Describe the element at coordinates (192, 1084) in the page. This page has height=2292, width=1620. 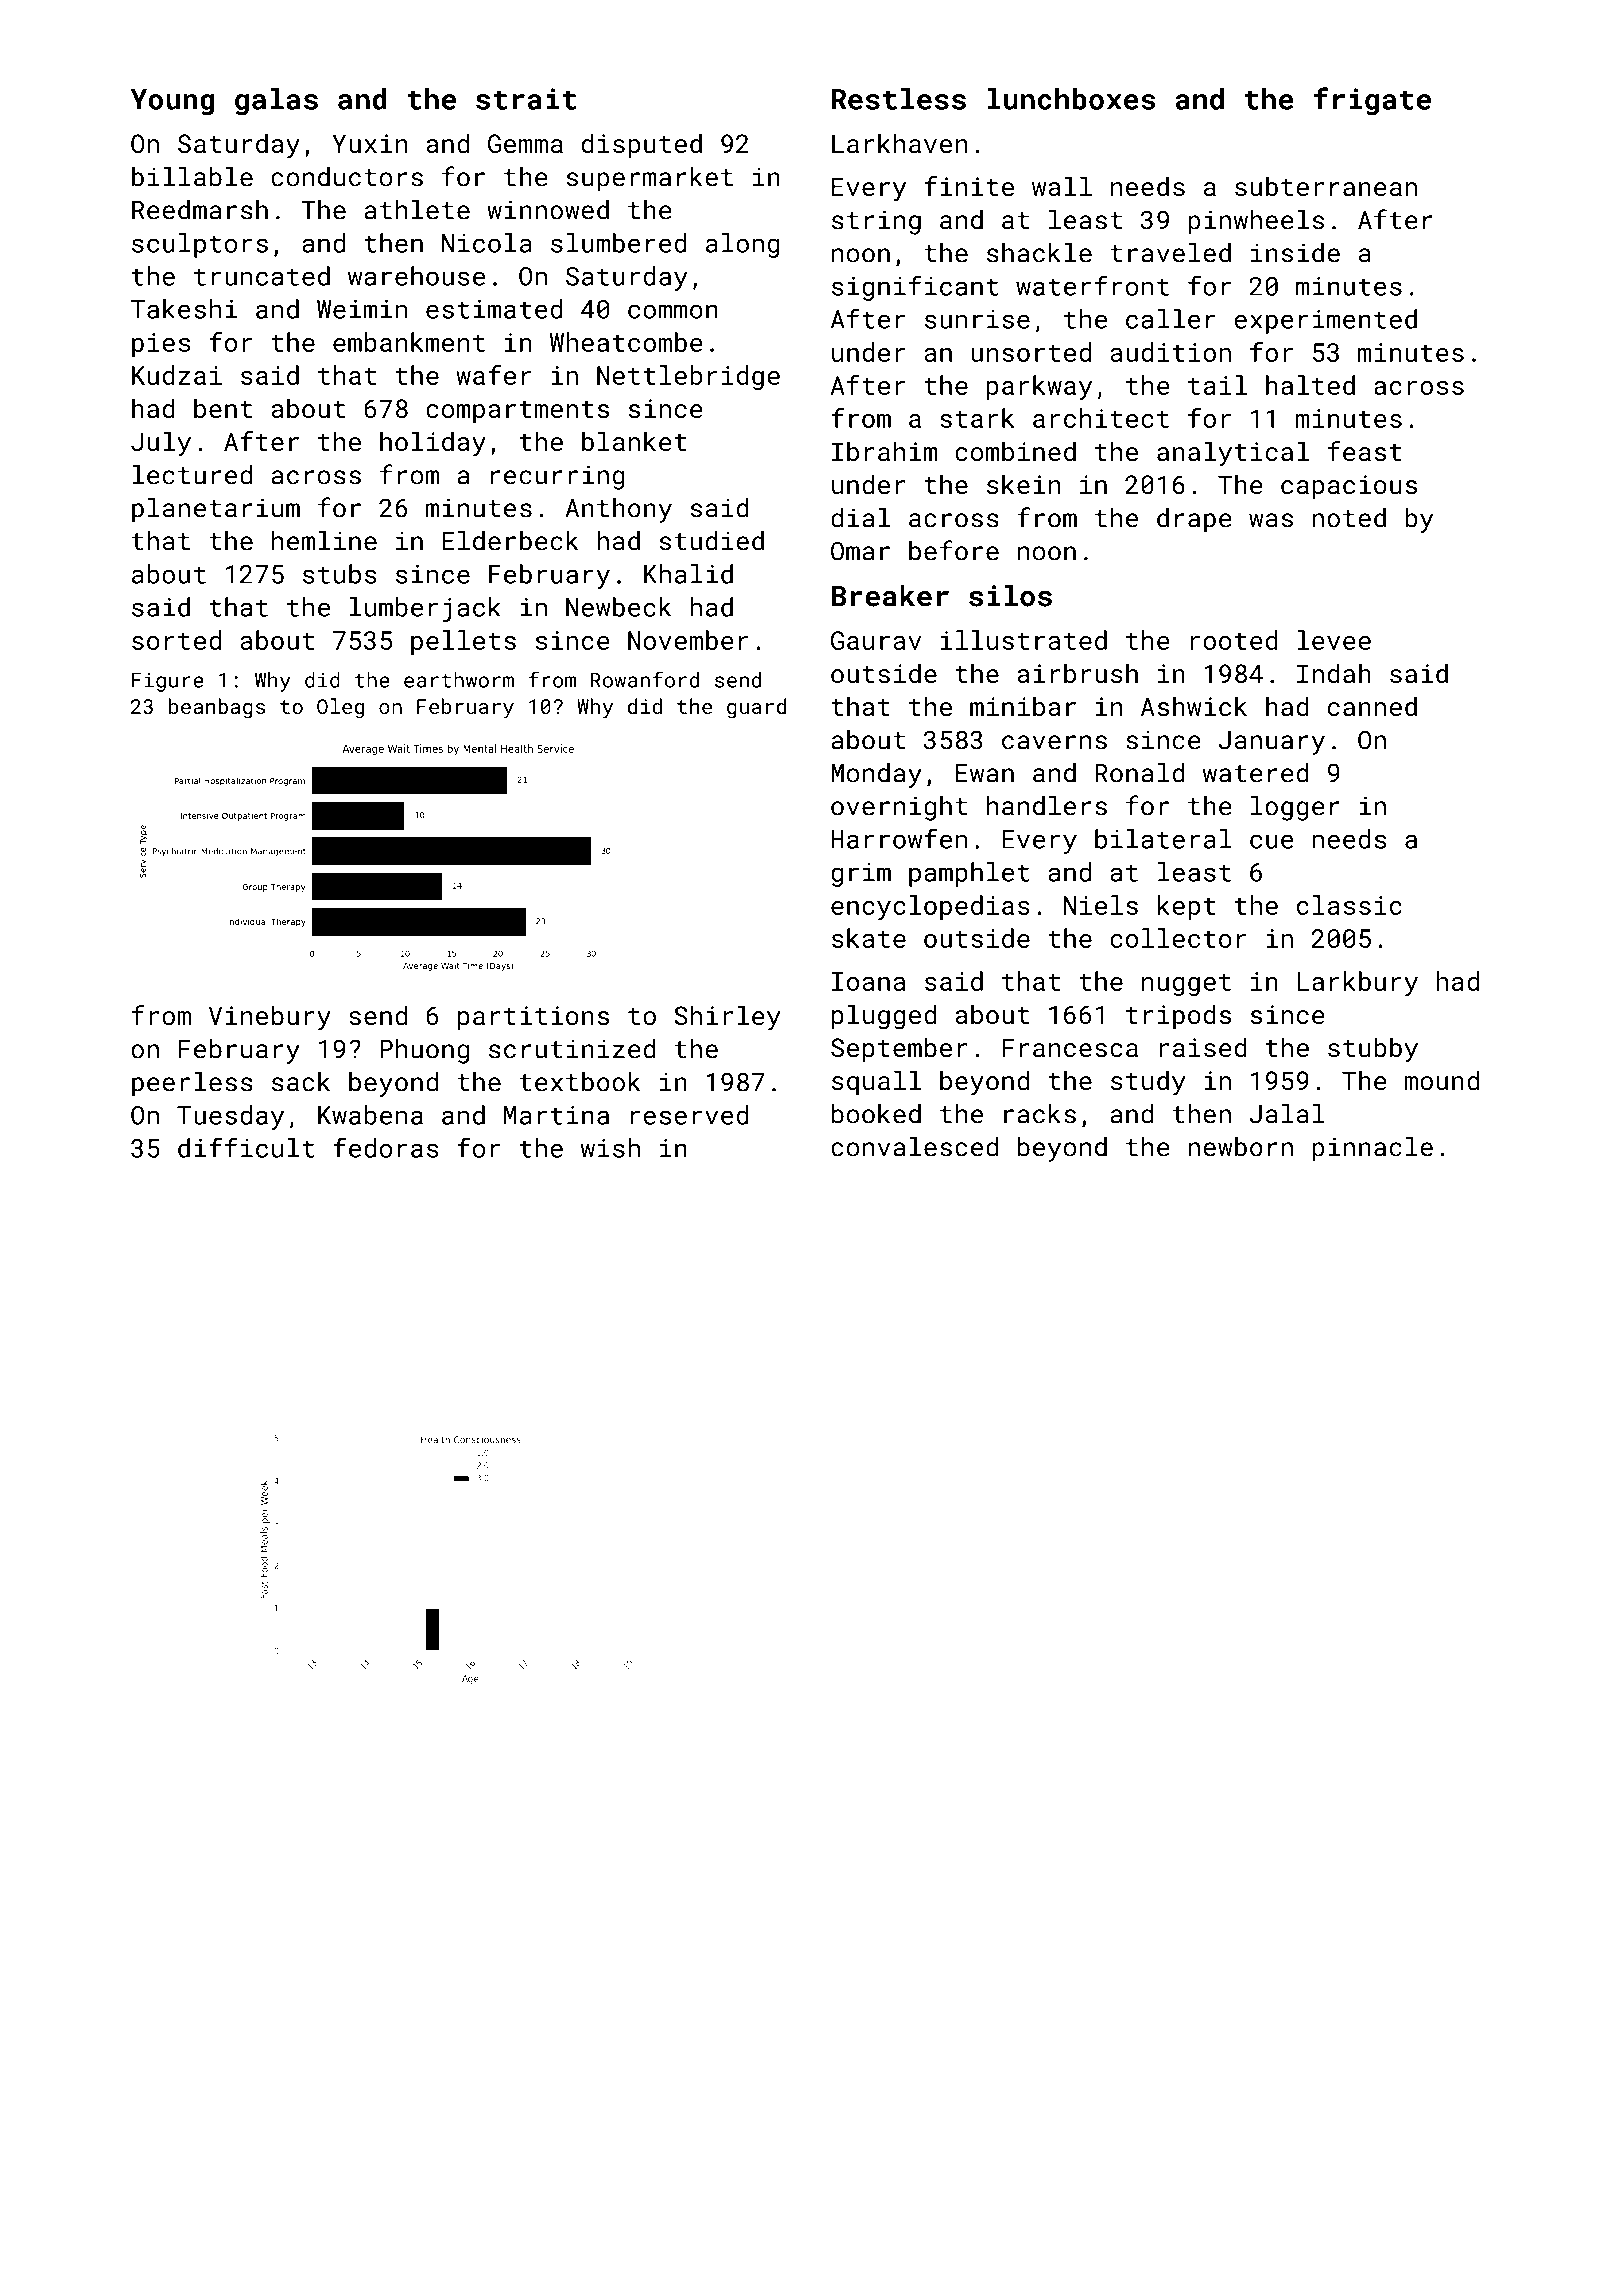
I see `peerless` at that location.
